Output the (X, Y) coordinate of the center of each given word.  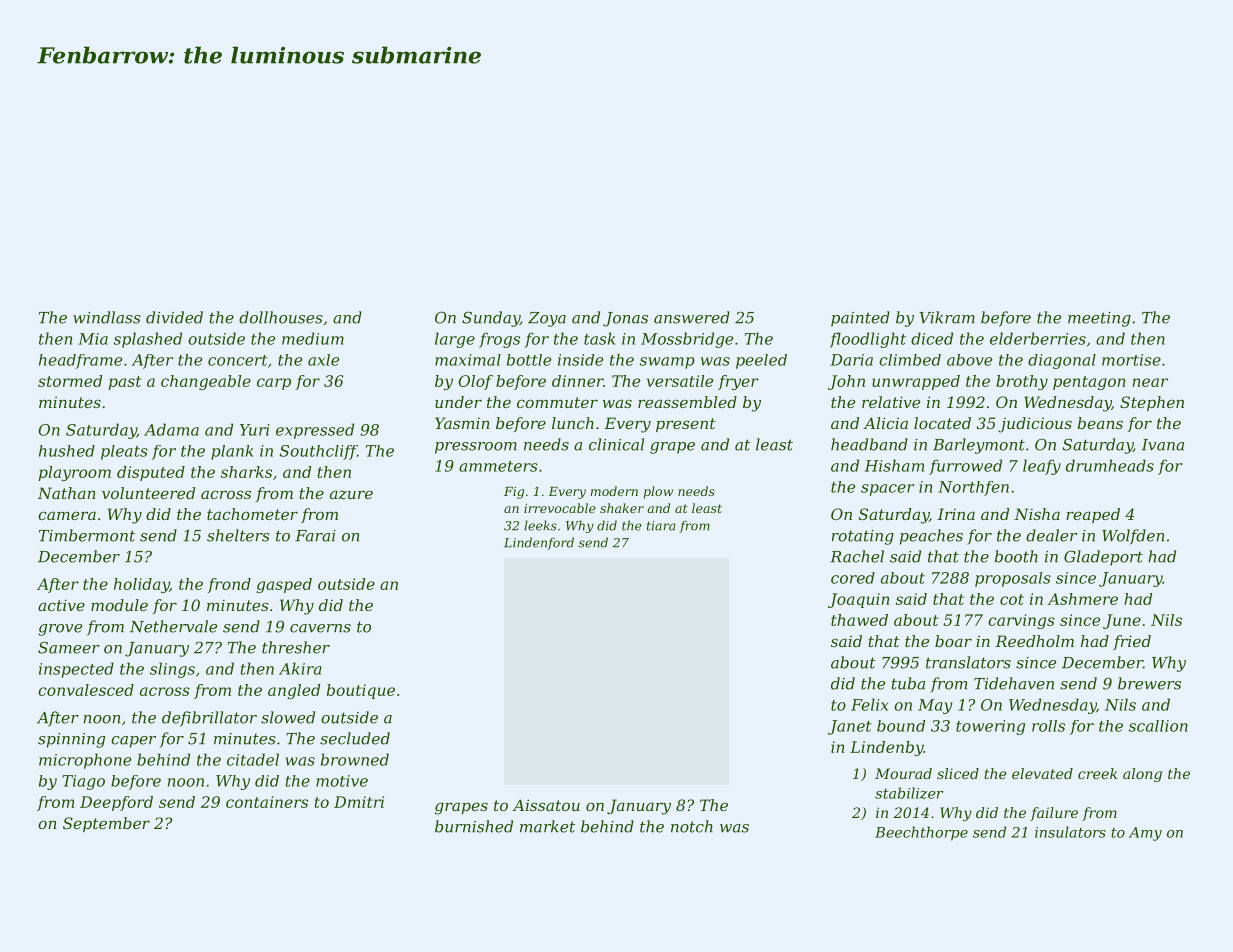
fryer (738, 382)
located (942, 423)
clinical (616, 444)
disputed (151, 473)
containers (267, 802)
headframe (80, 361)
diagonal (1062, 361)
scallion (1158, 726)
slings (172, 670)
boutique (361, 691)
